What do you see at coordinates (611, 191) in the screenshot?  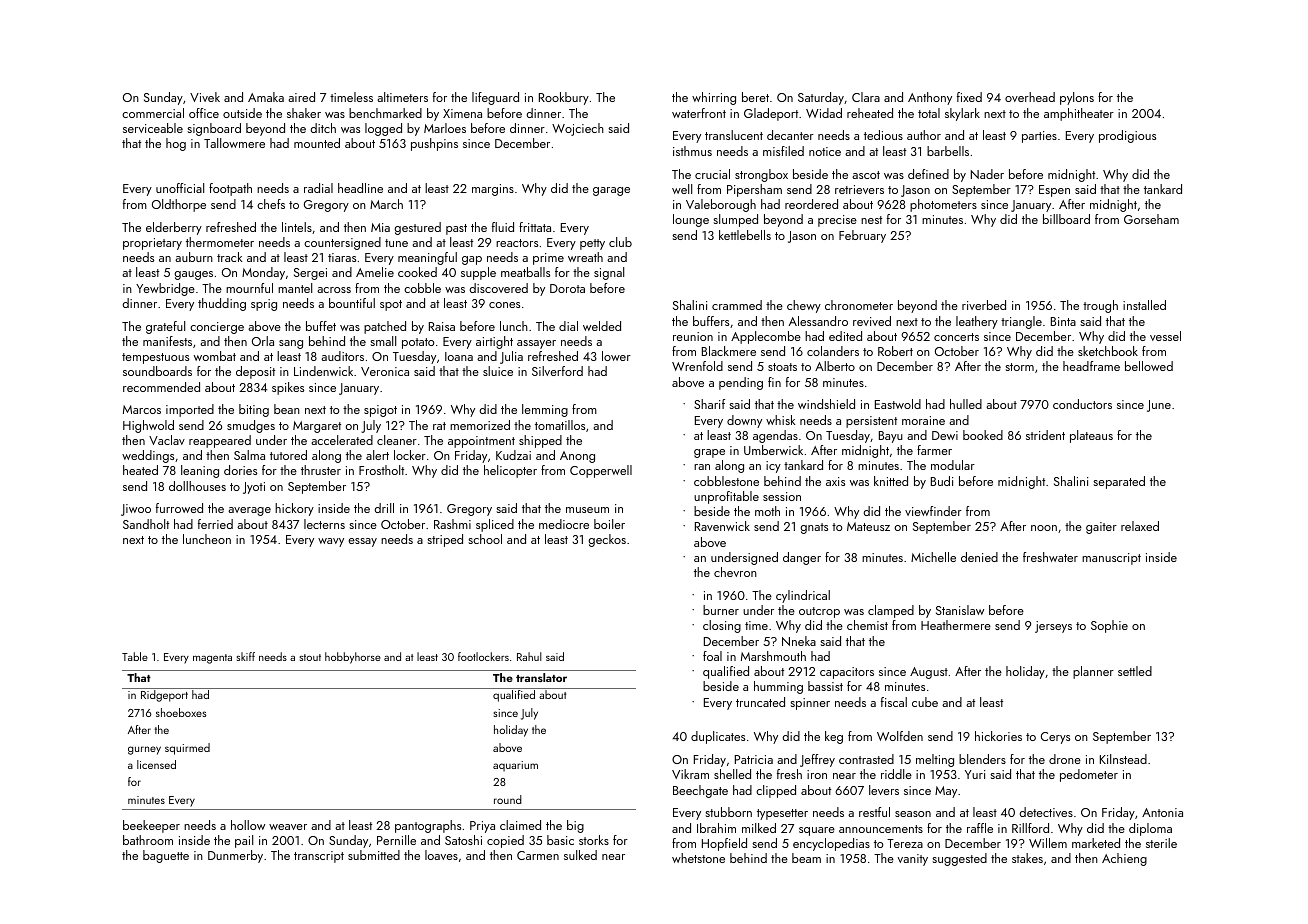 I see `garage` at bounding box center [611, 191].
